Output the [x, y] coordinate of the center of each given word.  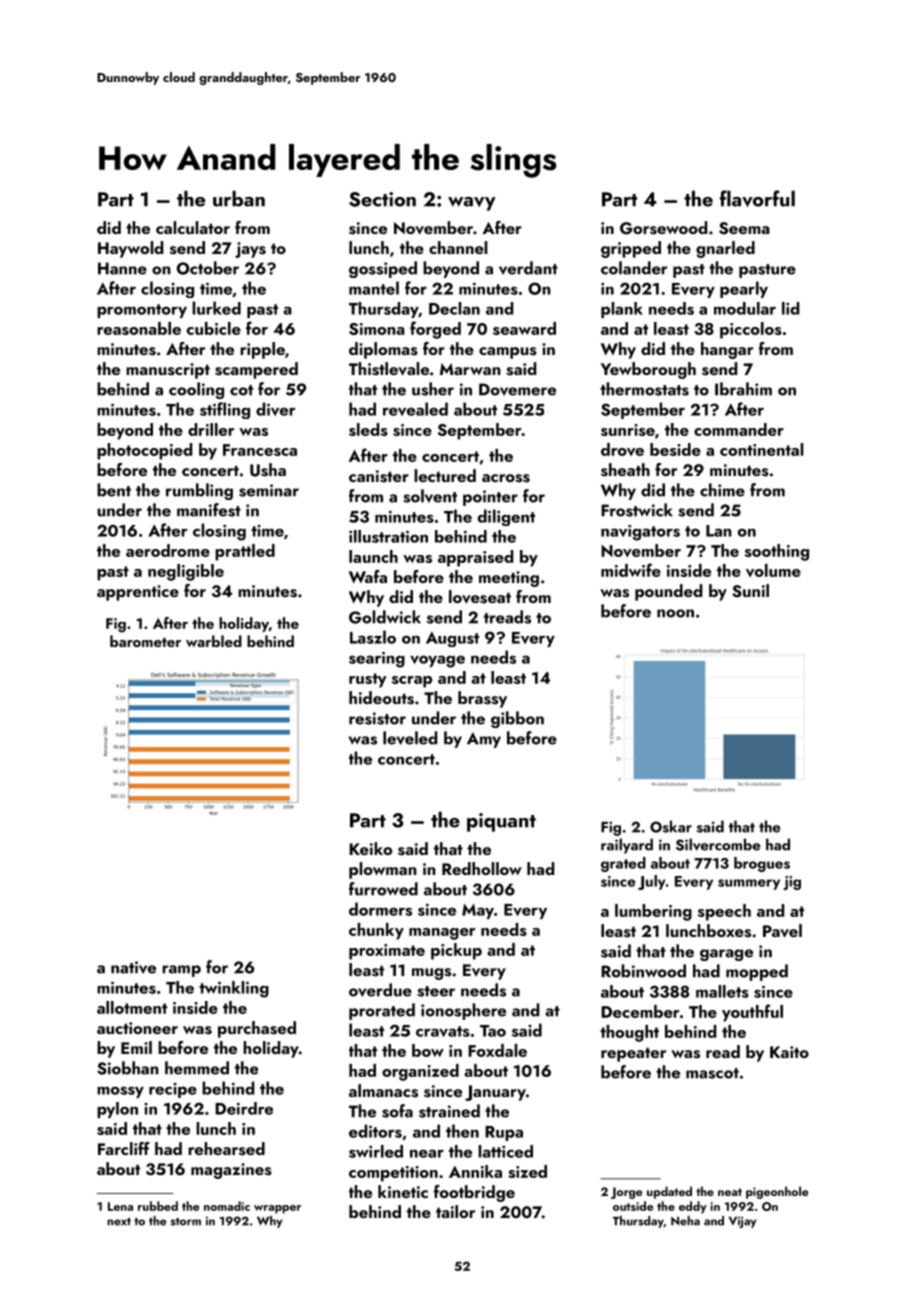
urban [239, 199]
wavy [472, 204]
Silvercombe [718, 844]
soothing [777, 552]
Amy [484, 740]
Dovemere [517, 389]
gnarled [725, 249]
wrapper [277, 1209]
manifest [209, 510]
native [133, 967]
